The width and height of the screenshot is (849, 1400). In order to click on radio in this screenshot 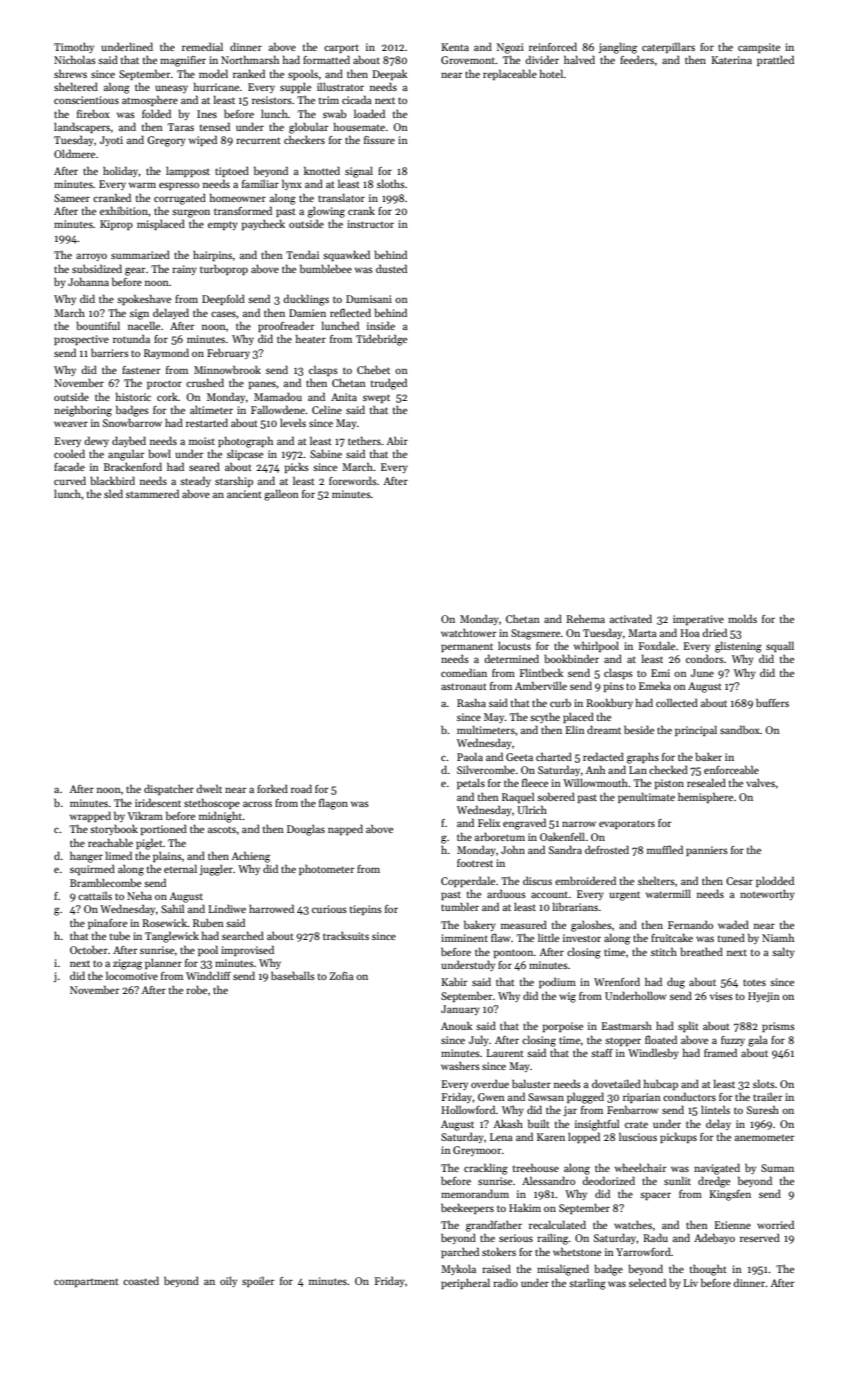, I will do `click(505, 1282)`.
